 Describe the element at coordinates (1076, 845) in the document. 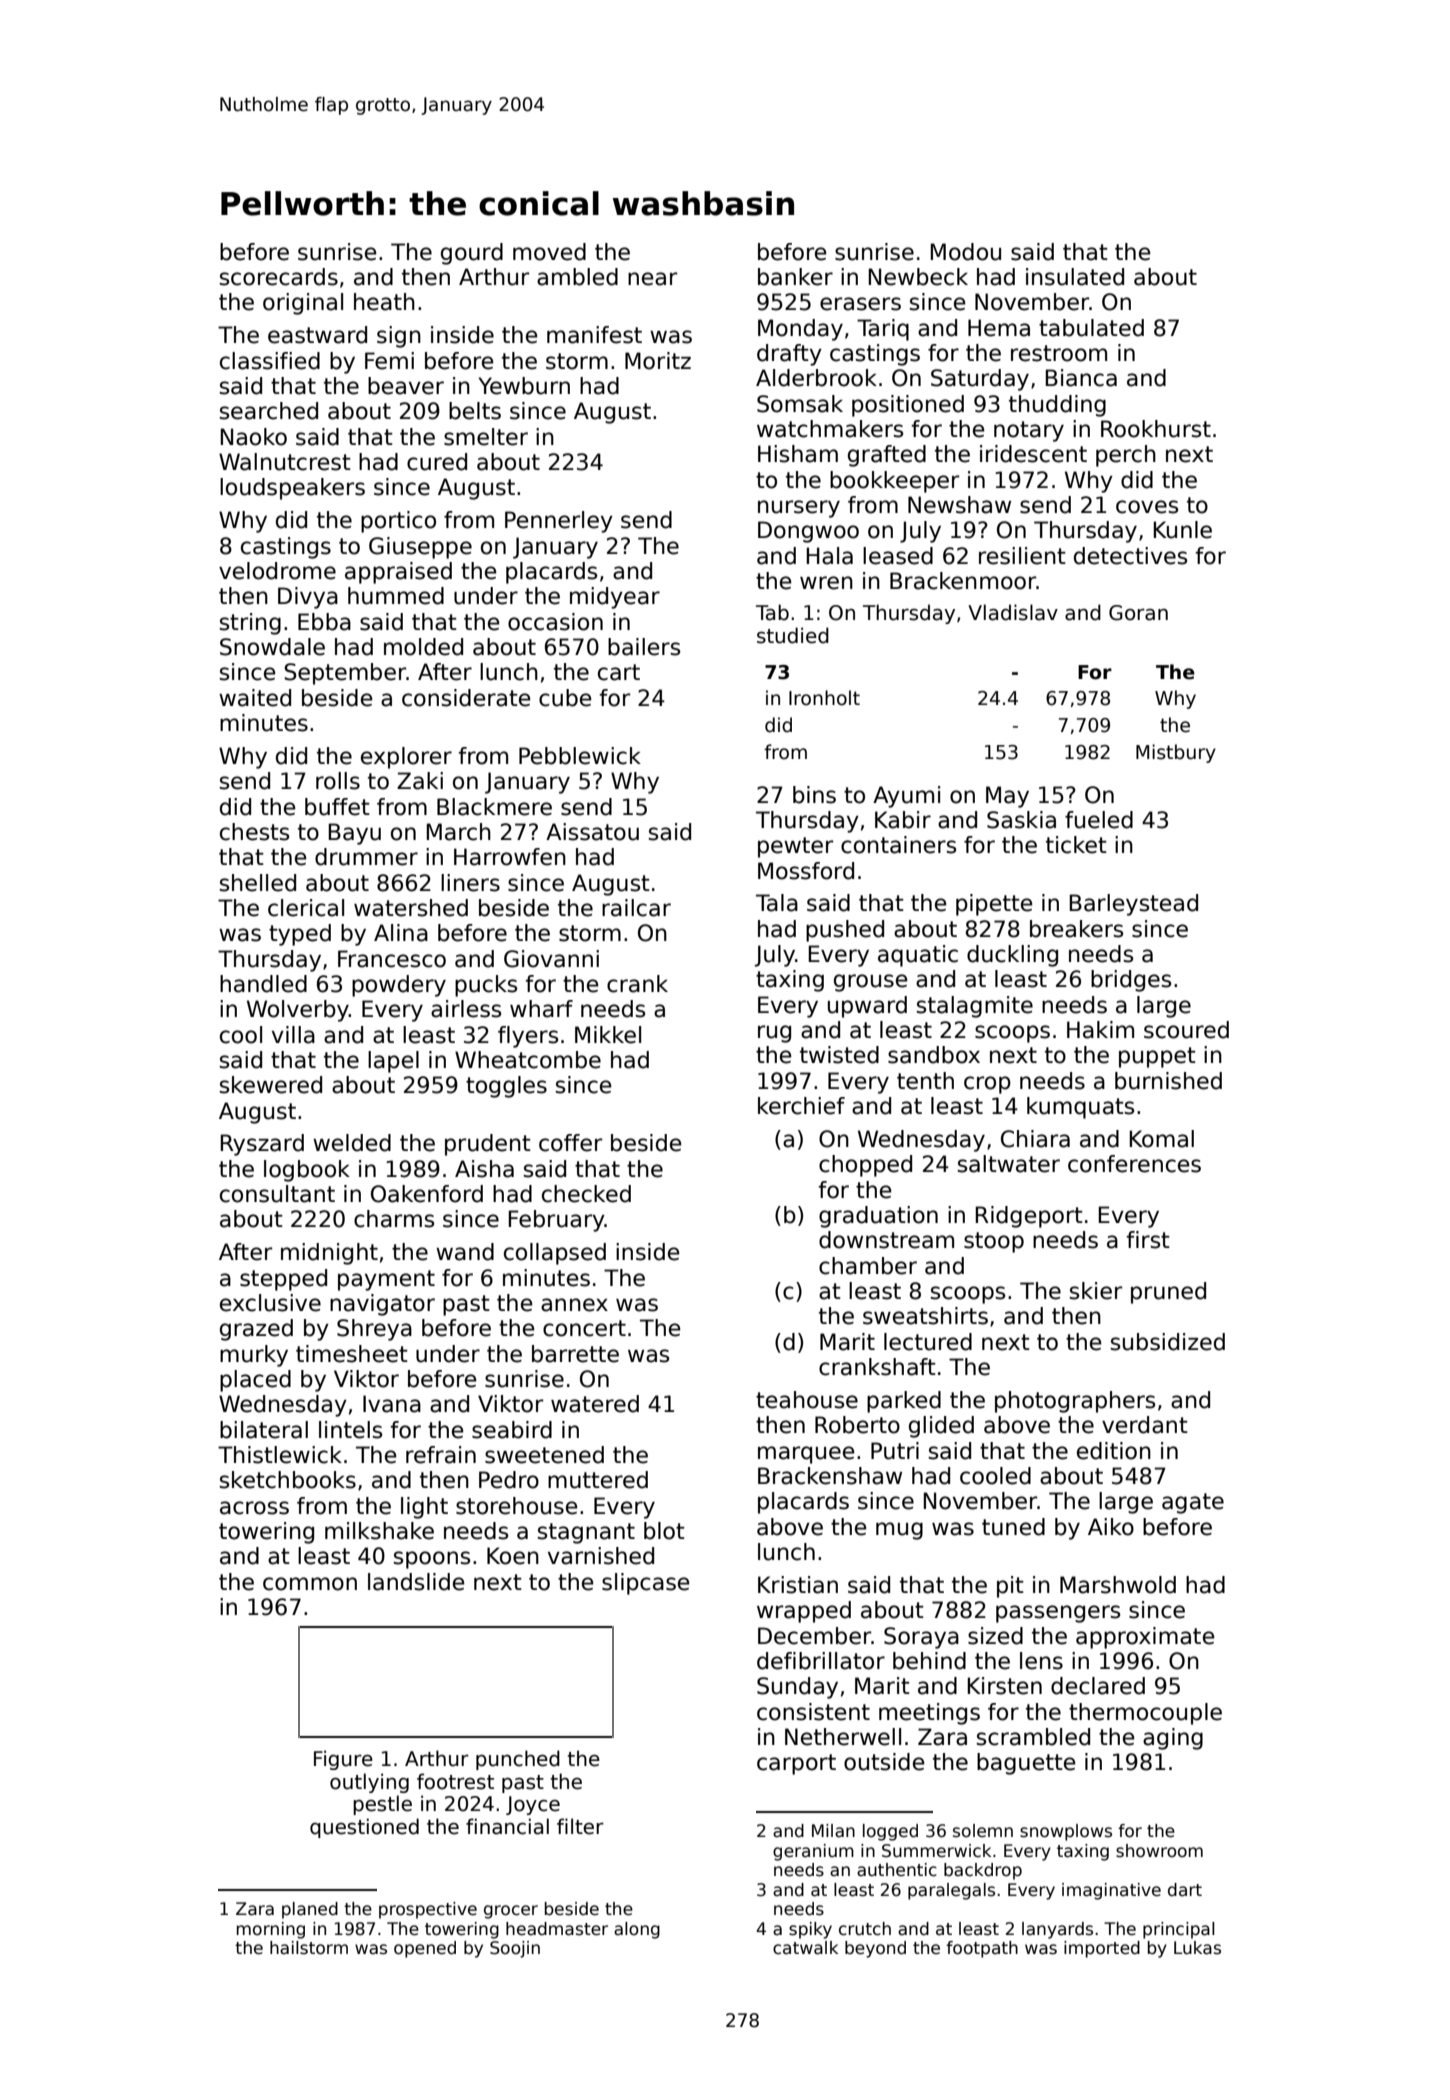

I see `ticket` at that location.
